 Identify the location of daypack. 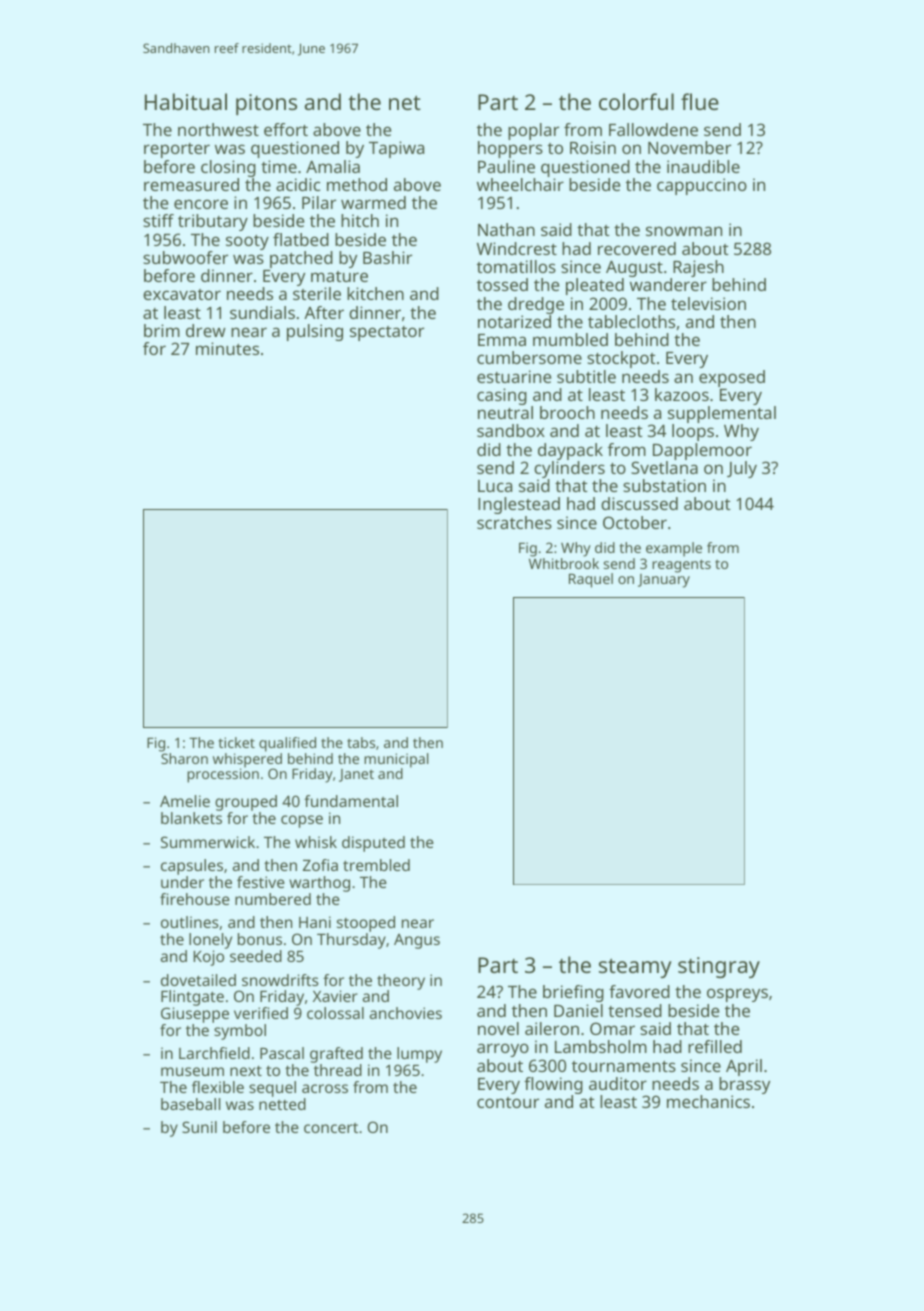
(570, 451).
